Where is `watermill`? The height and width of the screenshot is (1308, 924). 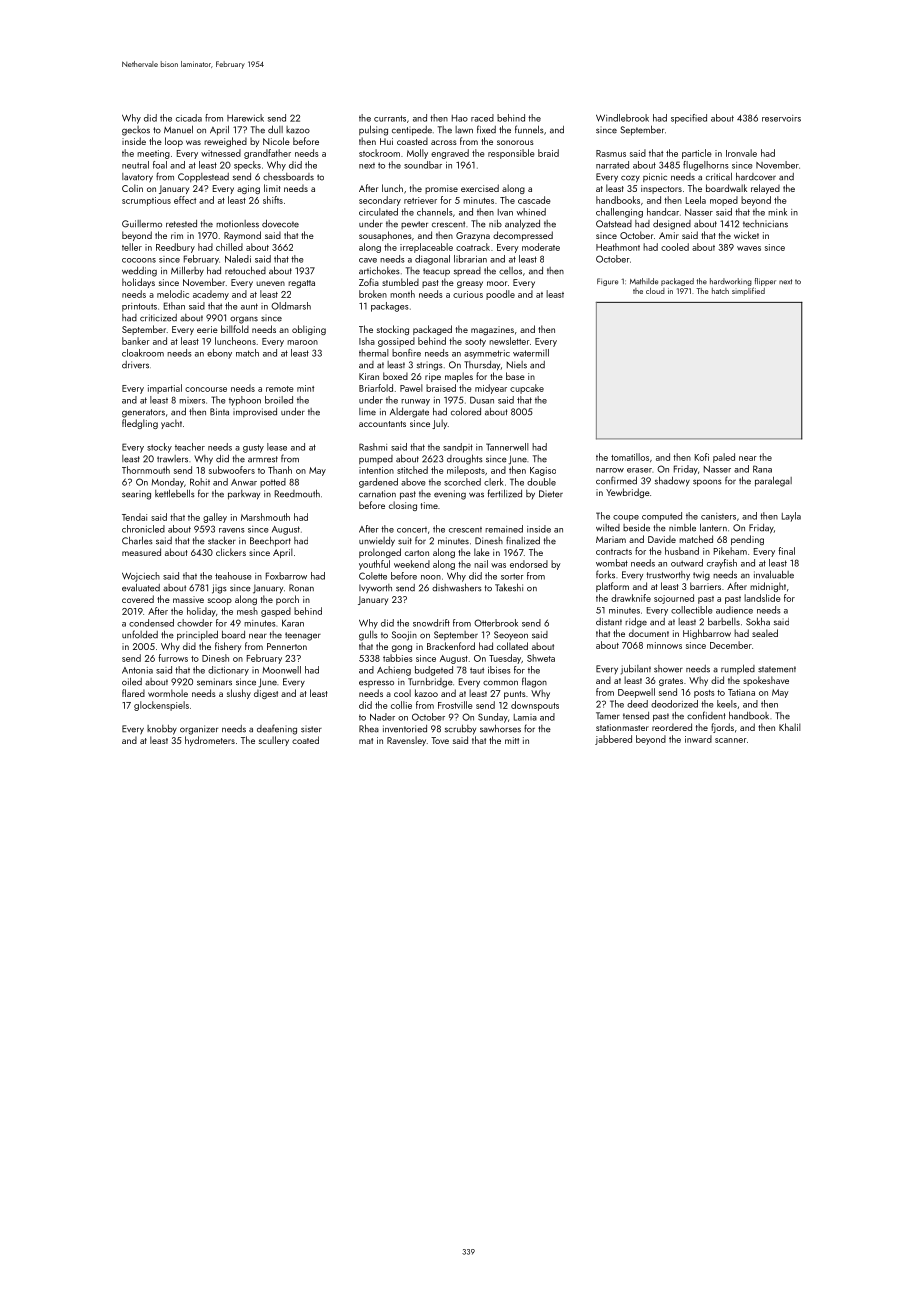 watermill is located at coordinates (531, 353).
